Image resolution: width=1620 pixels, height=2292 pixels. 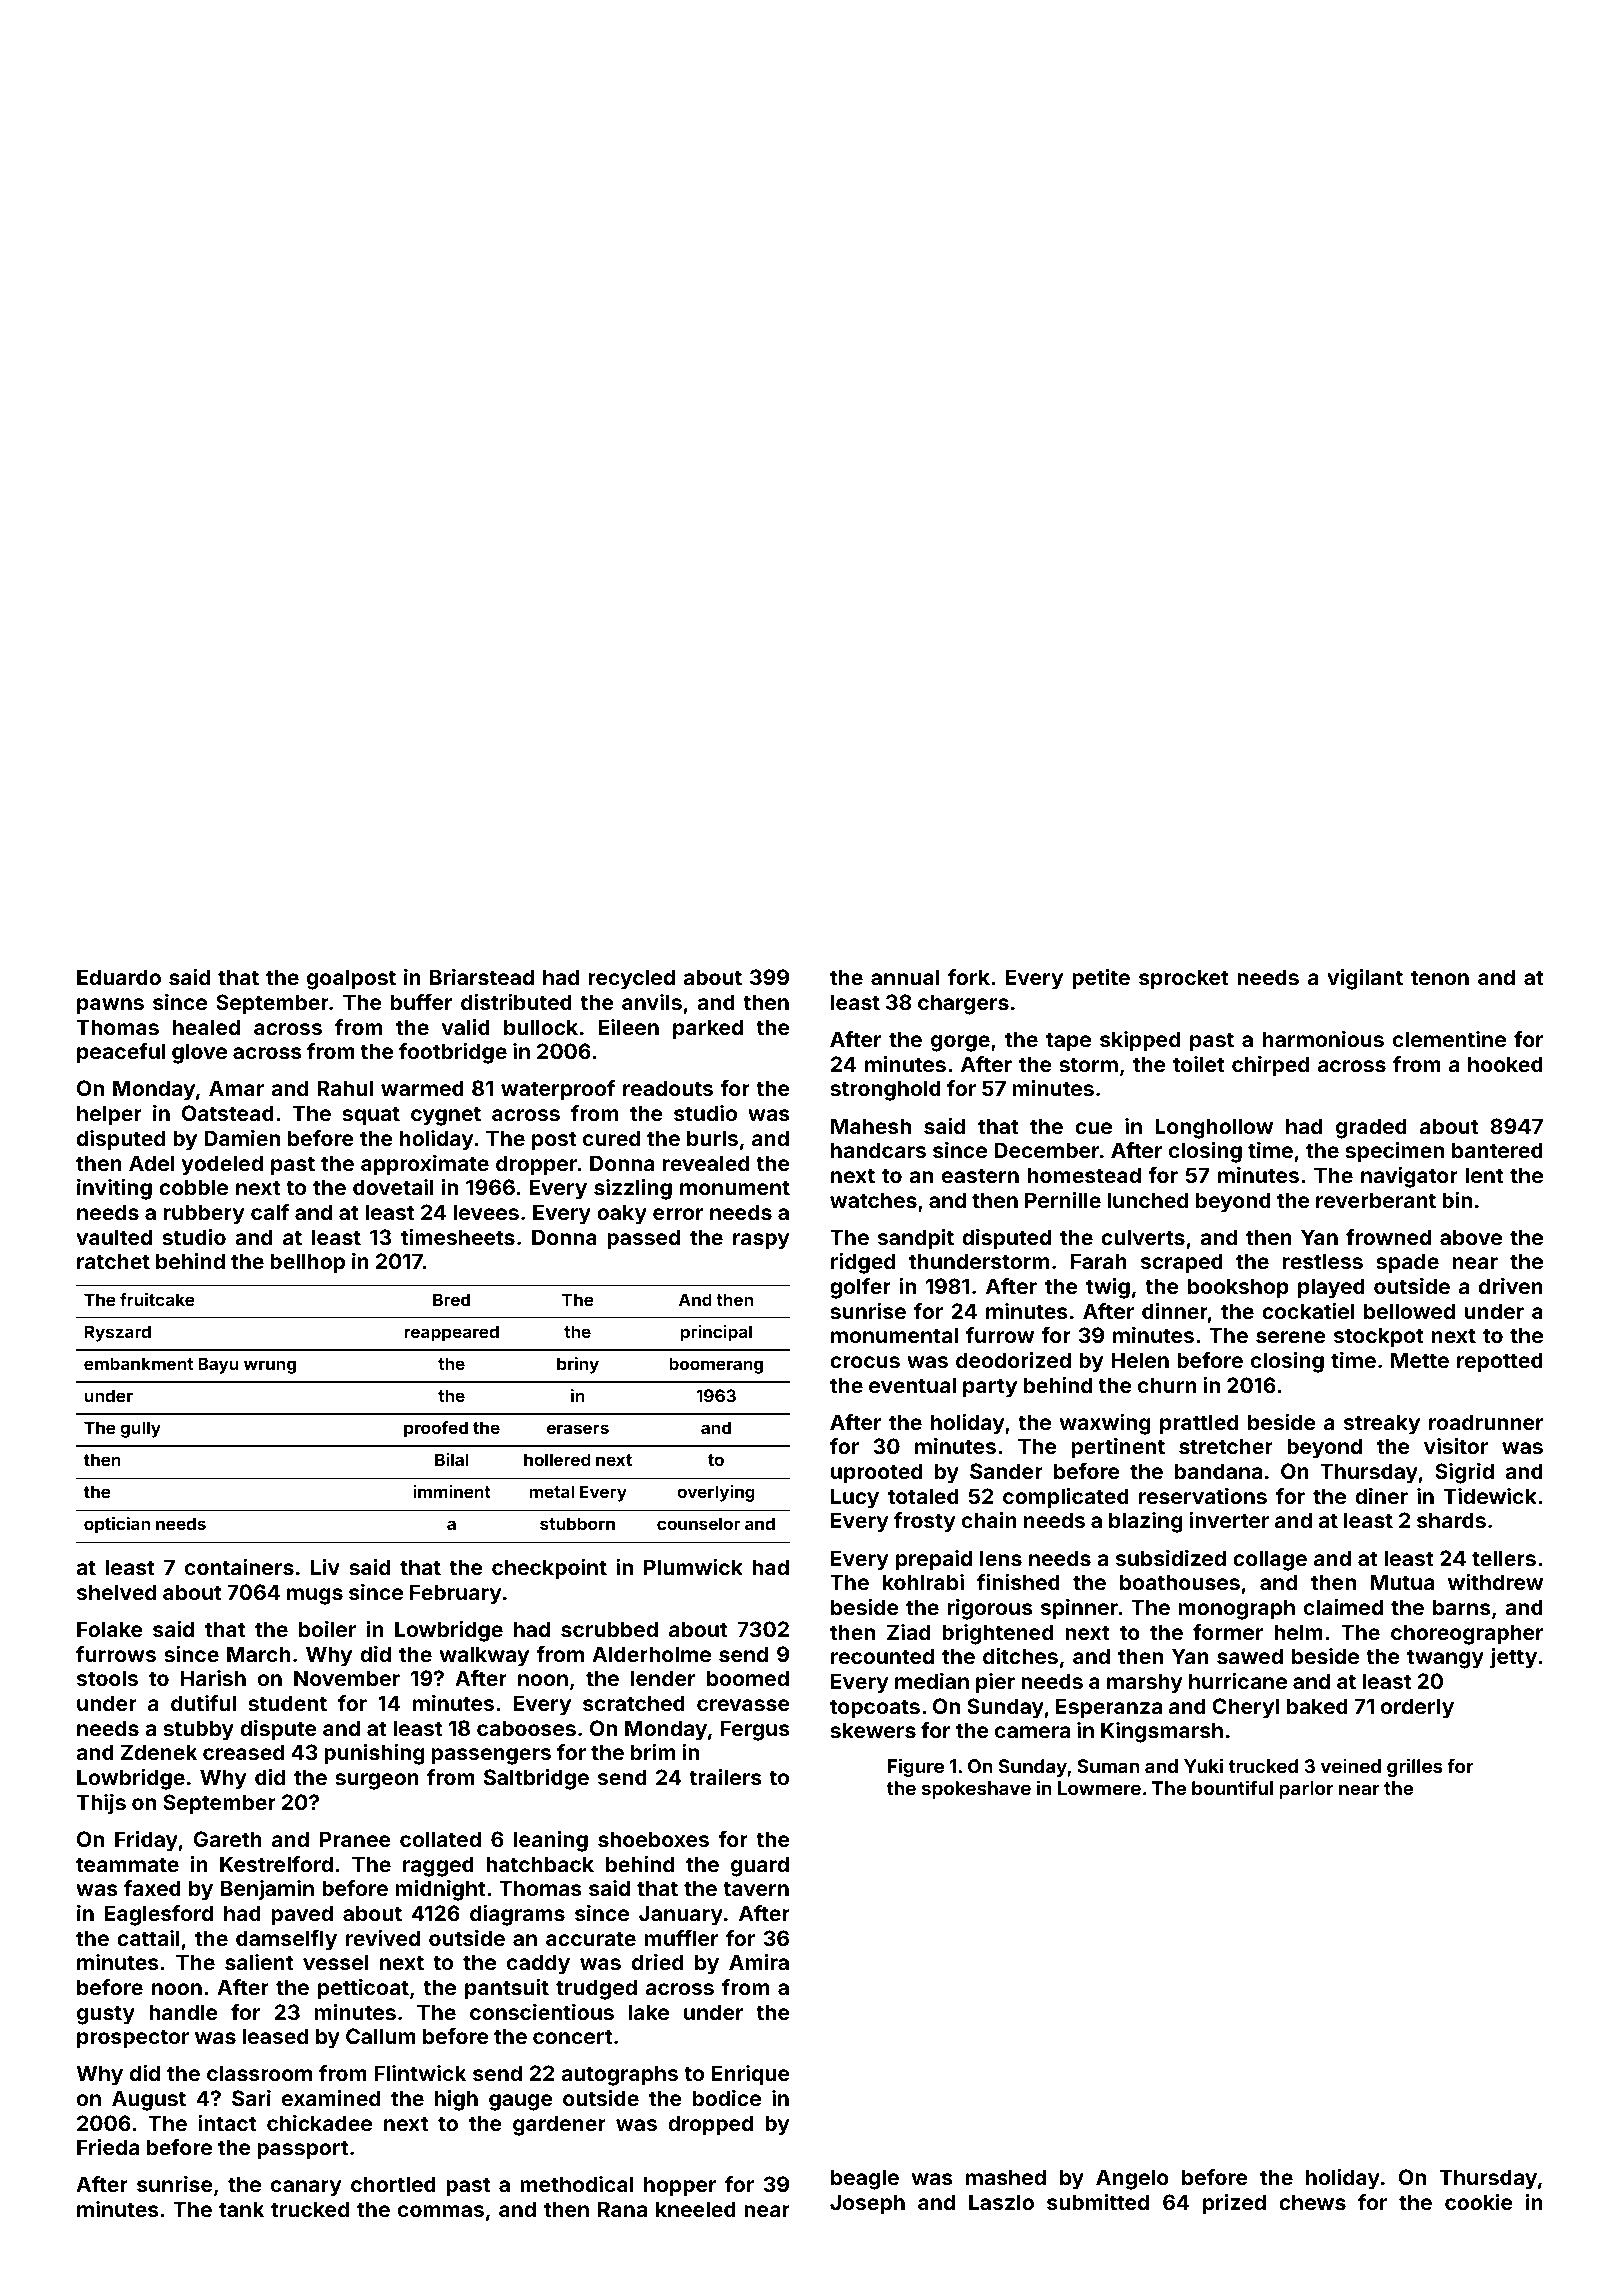 What do you see at coordinates (578, 1365) in the image?
I see `briny` at bounding box center [578, 1365].
